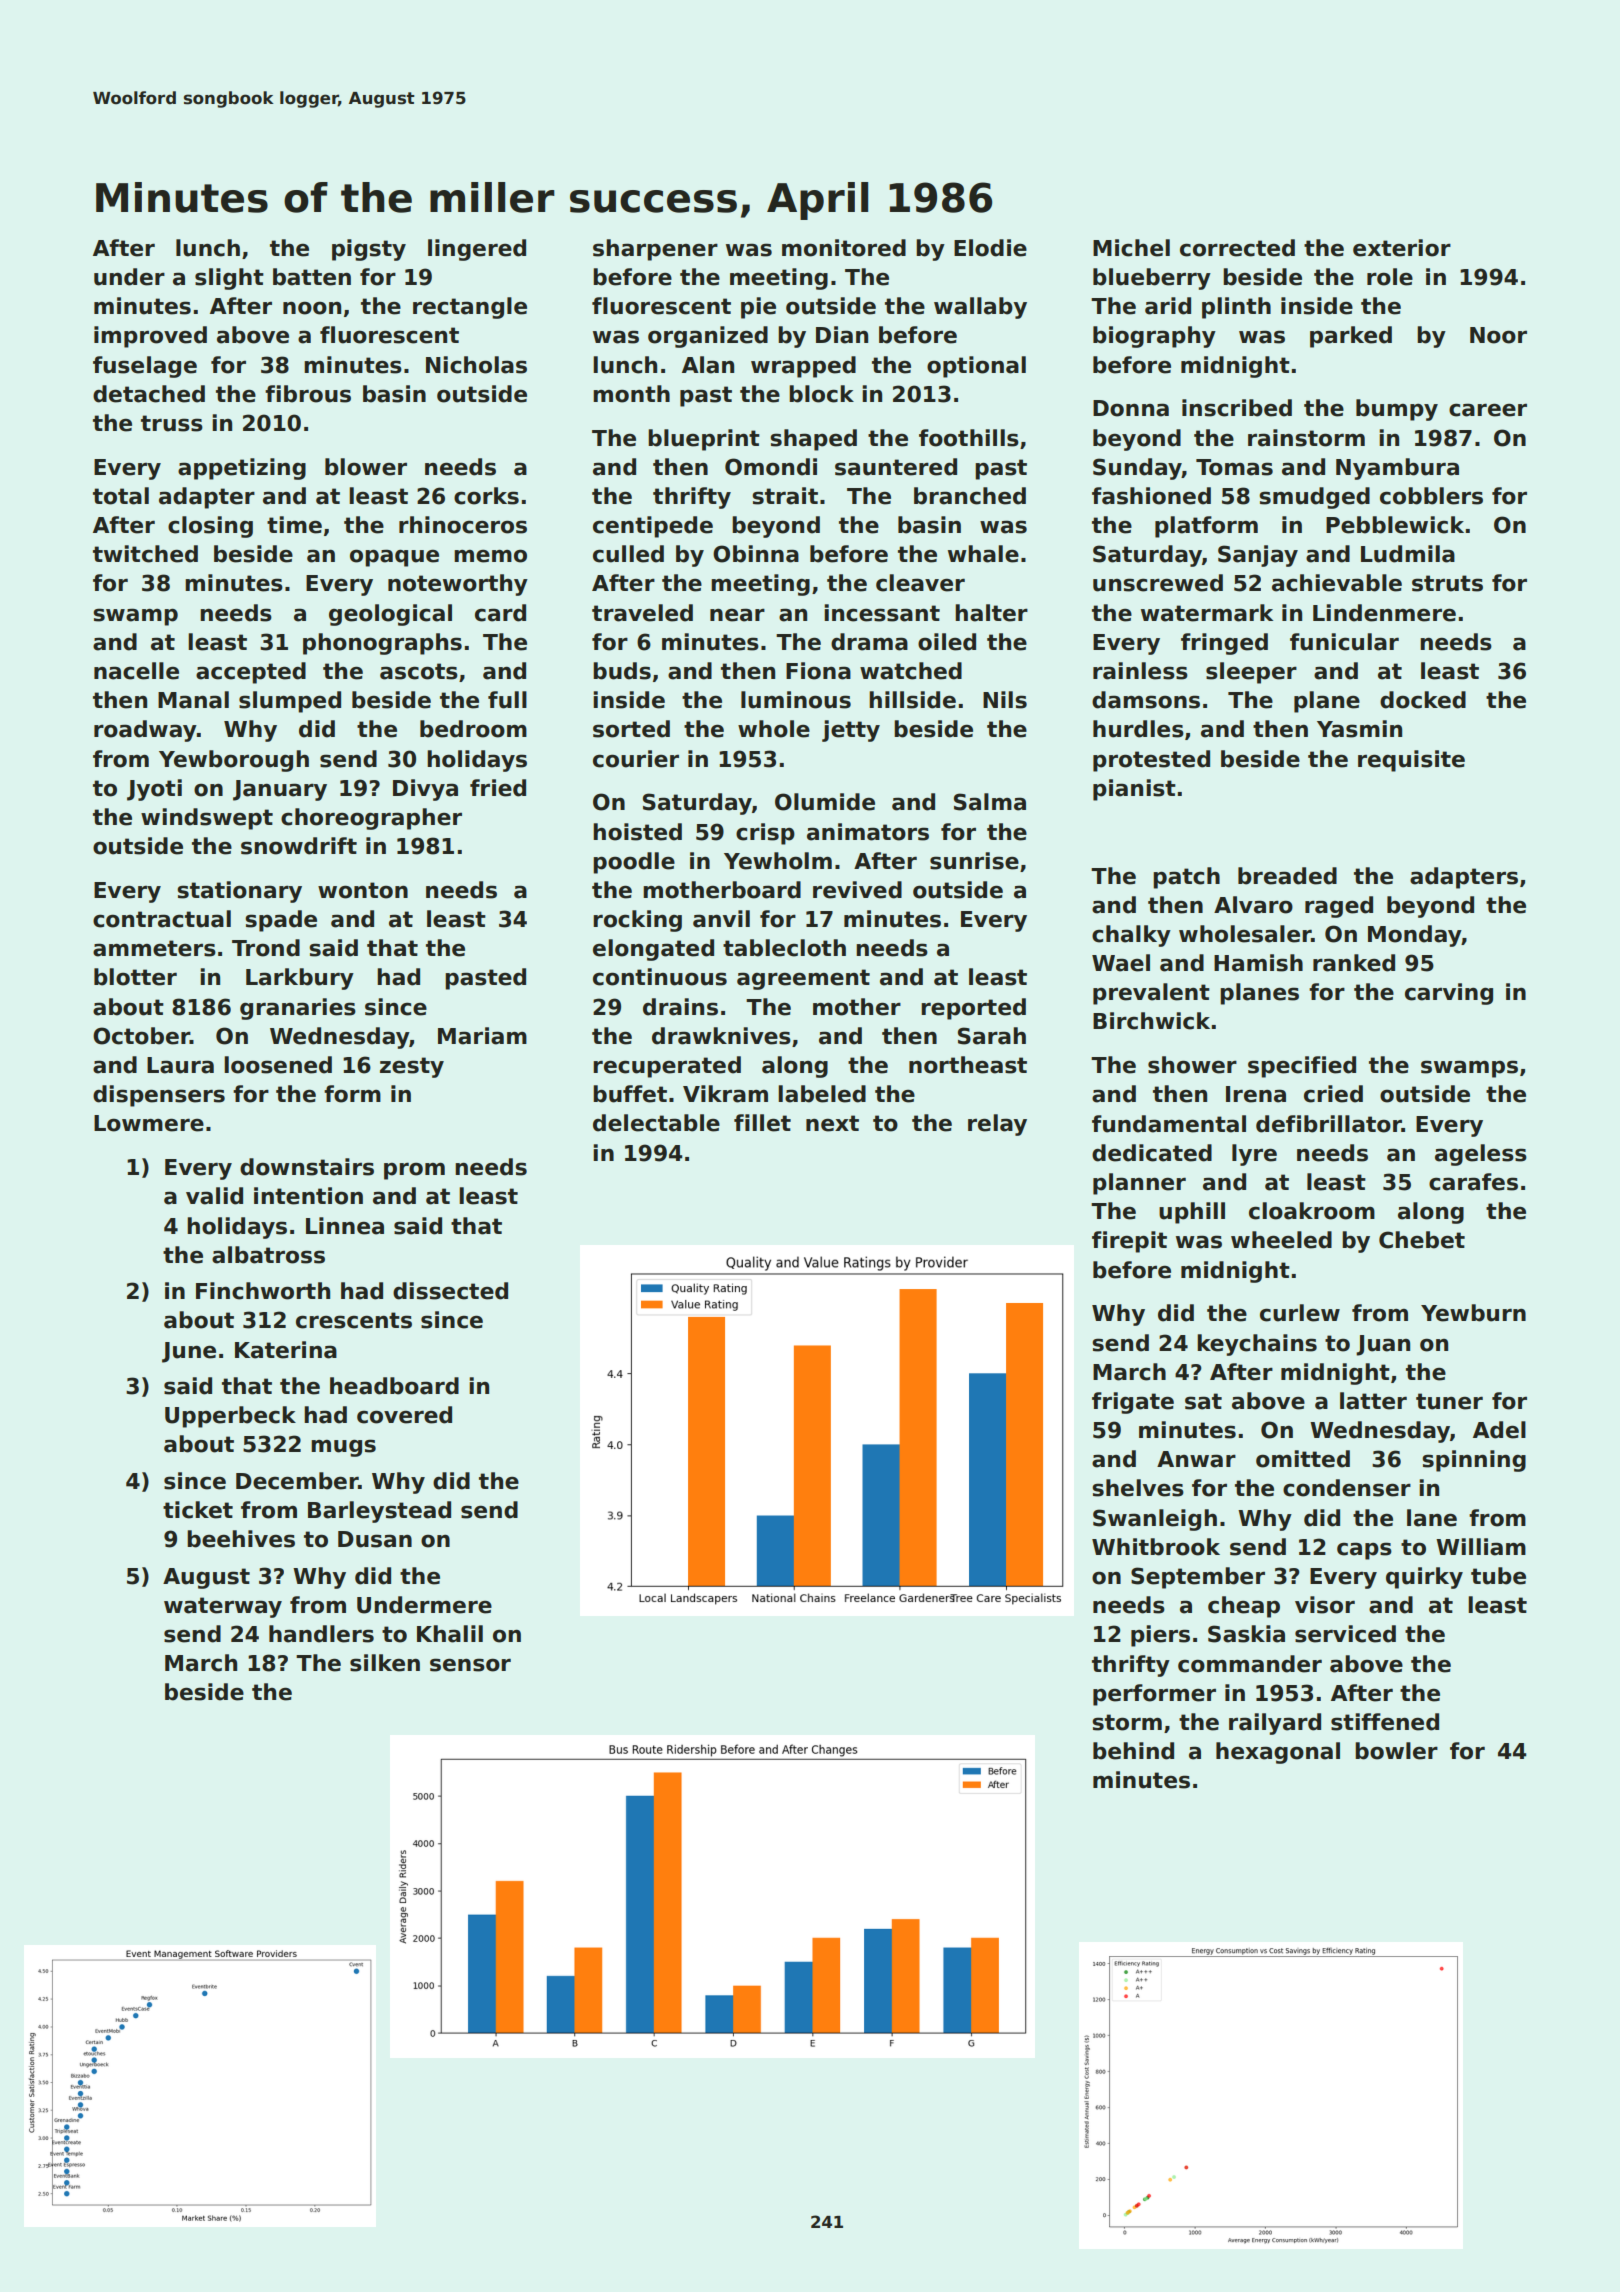 This document has height=2292, width=1620. I want to click on bumpy, so click(1397, 410).
